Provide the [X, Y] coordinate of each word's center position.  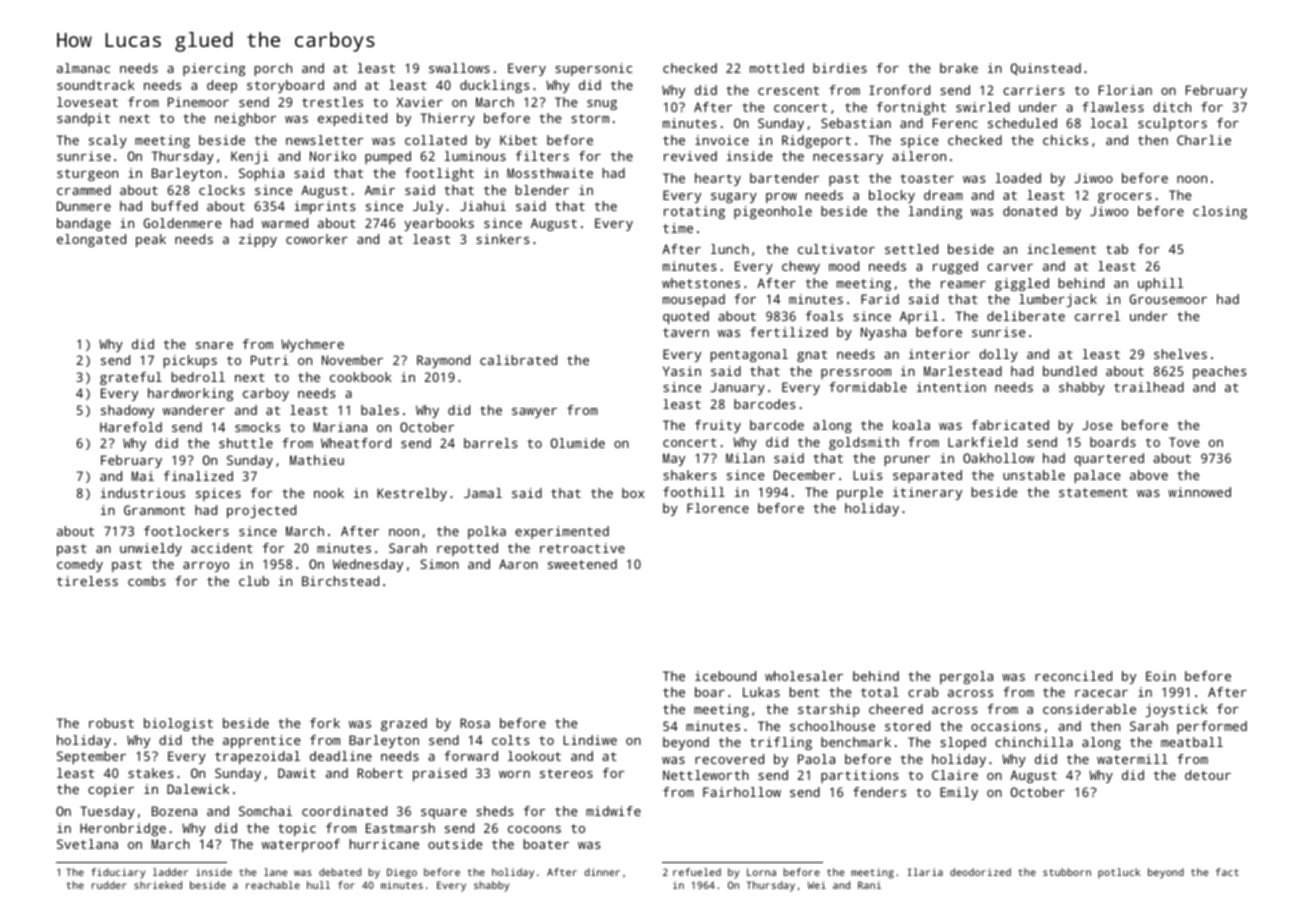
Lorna [761, 872]
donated [1030, 211]
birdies [840, 68]
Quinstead [1046, 69]
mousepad [694, 300]
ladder [170, 872]
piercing [214, 69]
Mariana [340, 427]
